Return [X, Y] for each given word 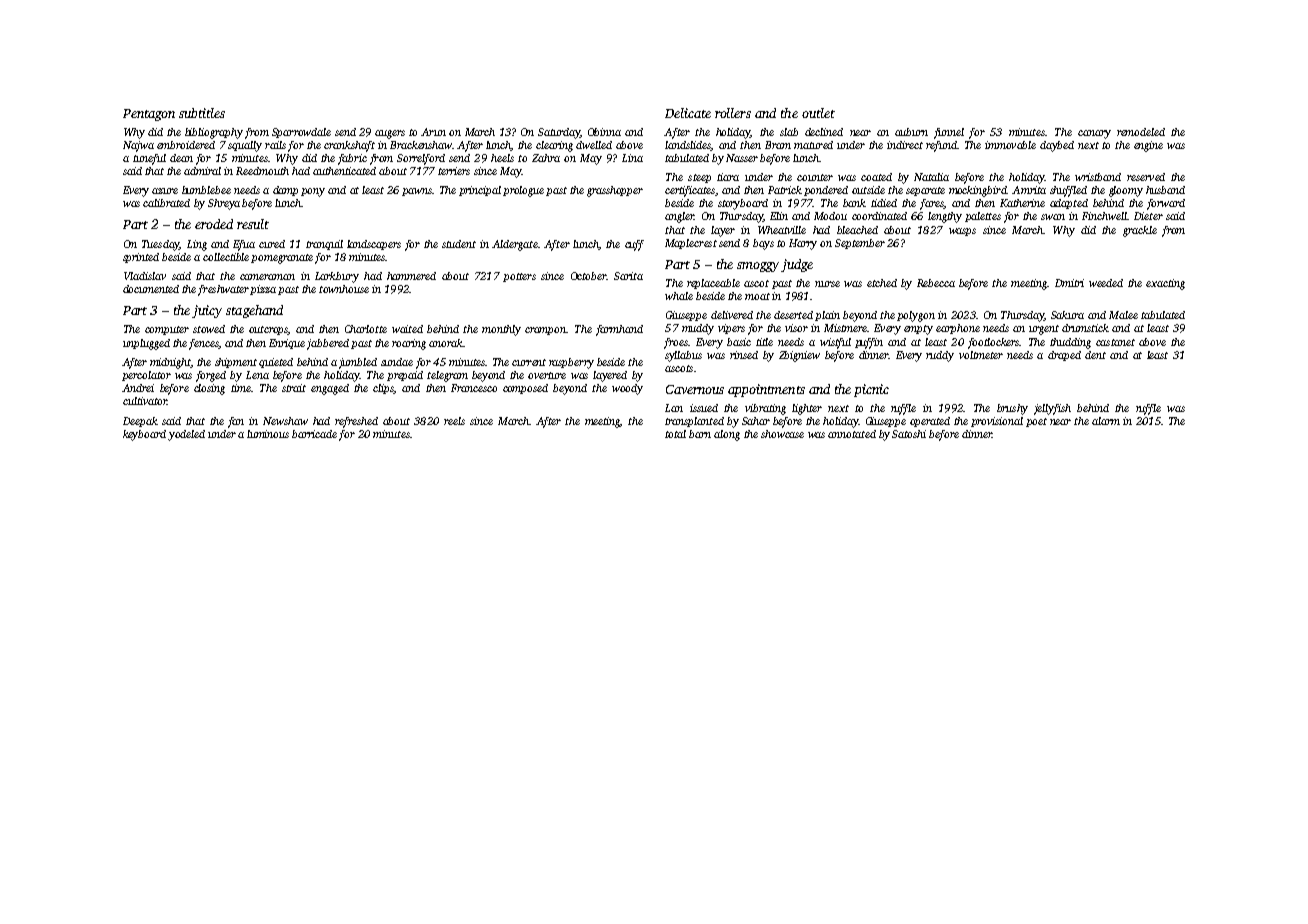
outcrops [268, 330]
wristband [1098, 177]
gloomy [1126, 191]
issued [704, 408]
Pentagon [149, 115]
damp [285, 191]
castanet [1115, 342]
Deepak [140, 422]
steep [699, 178]
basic [739, 342]
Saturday [559, 133]
